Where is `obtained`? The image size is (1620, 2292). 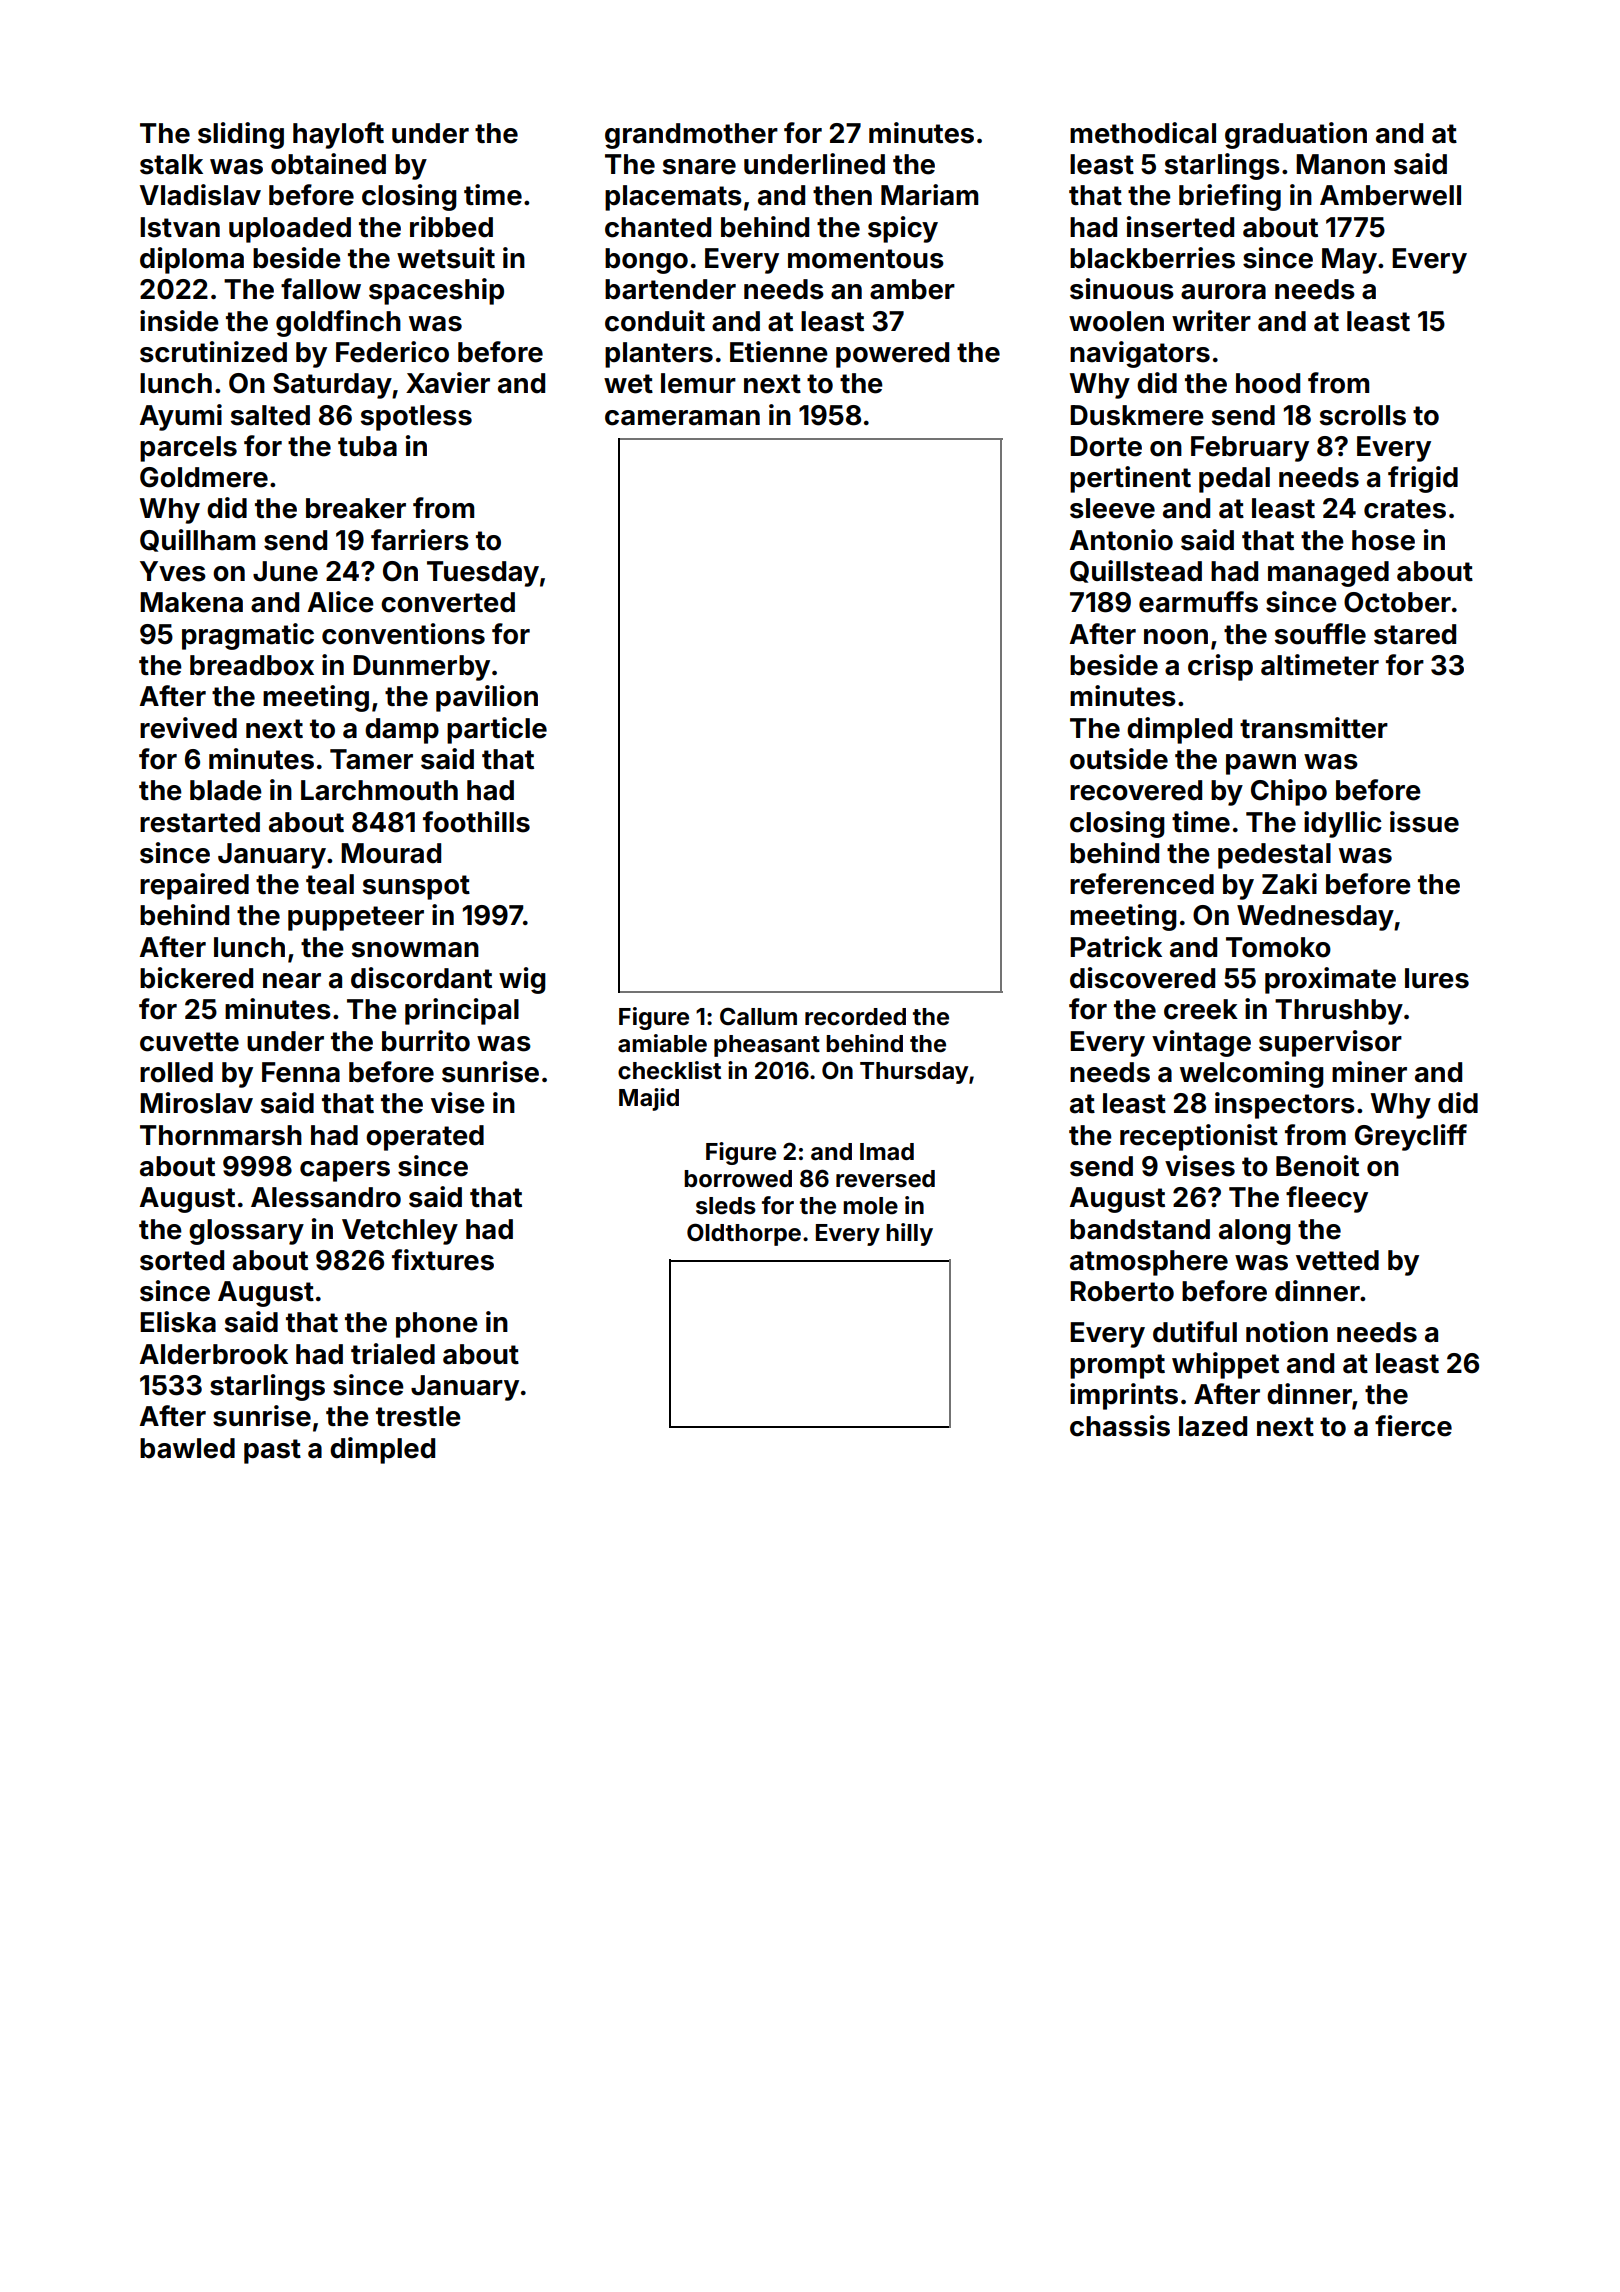 obtained is located at coordinates (328, 164).
